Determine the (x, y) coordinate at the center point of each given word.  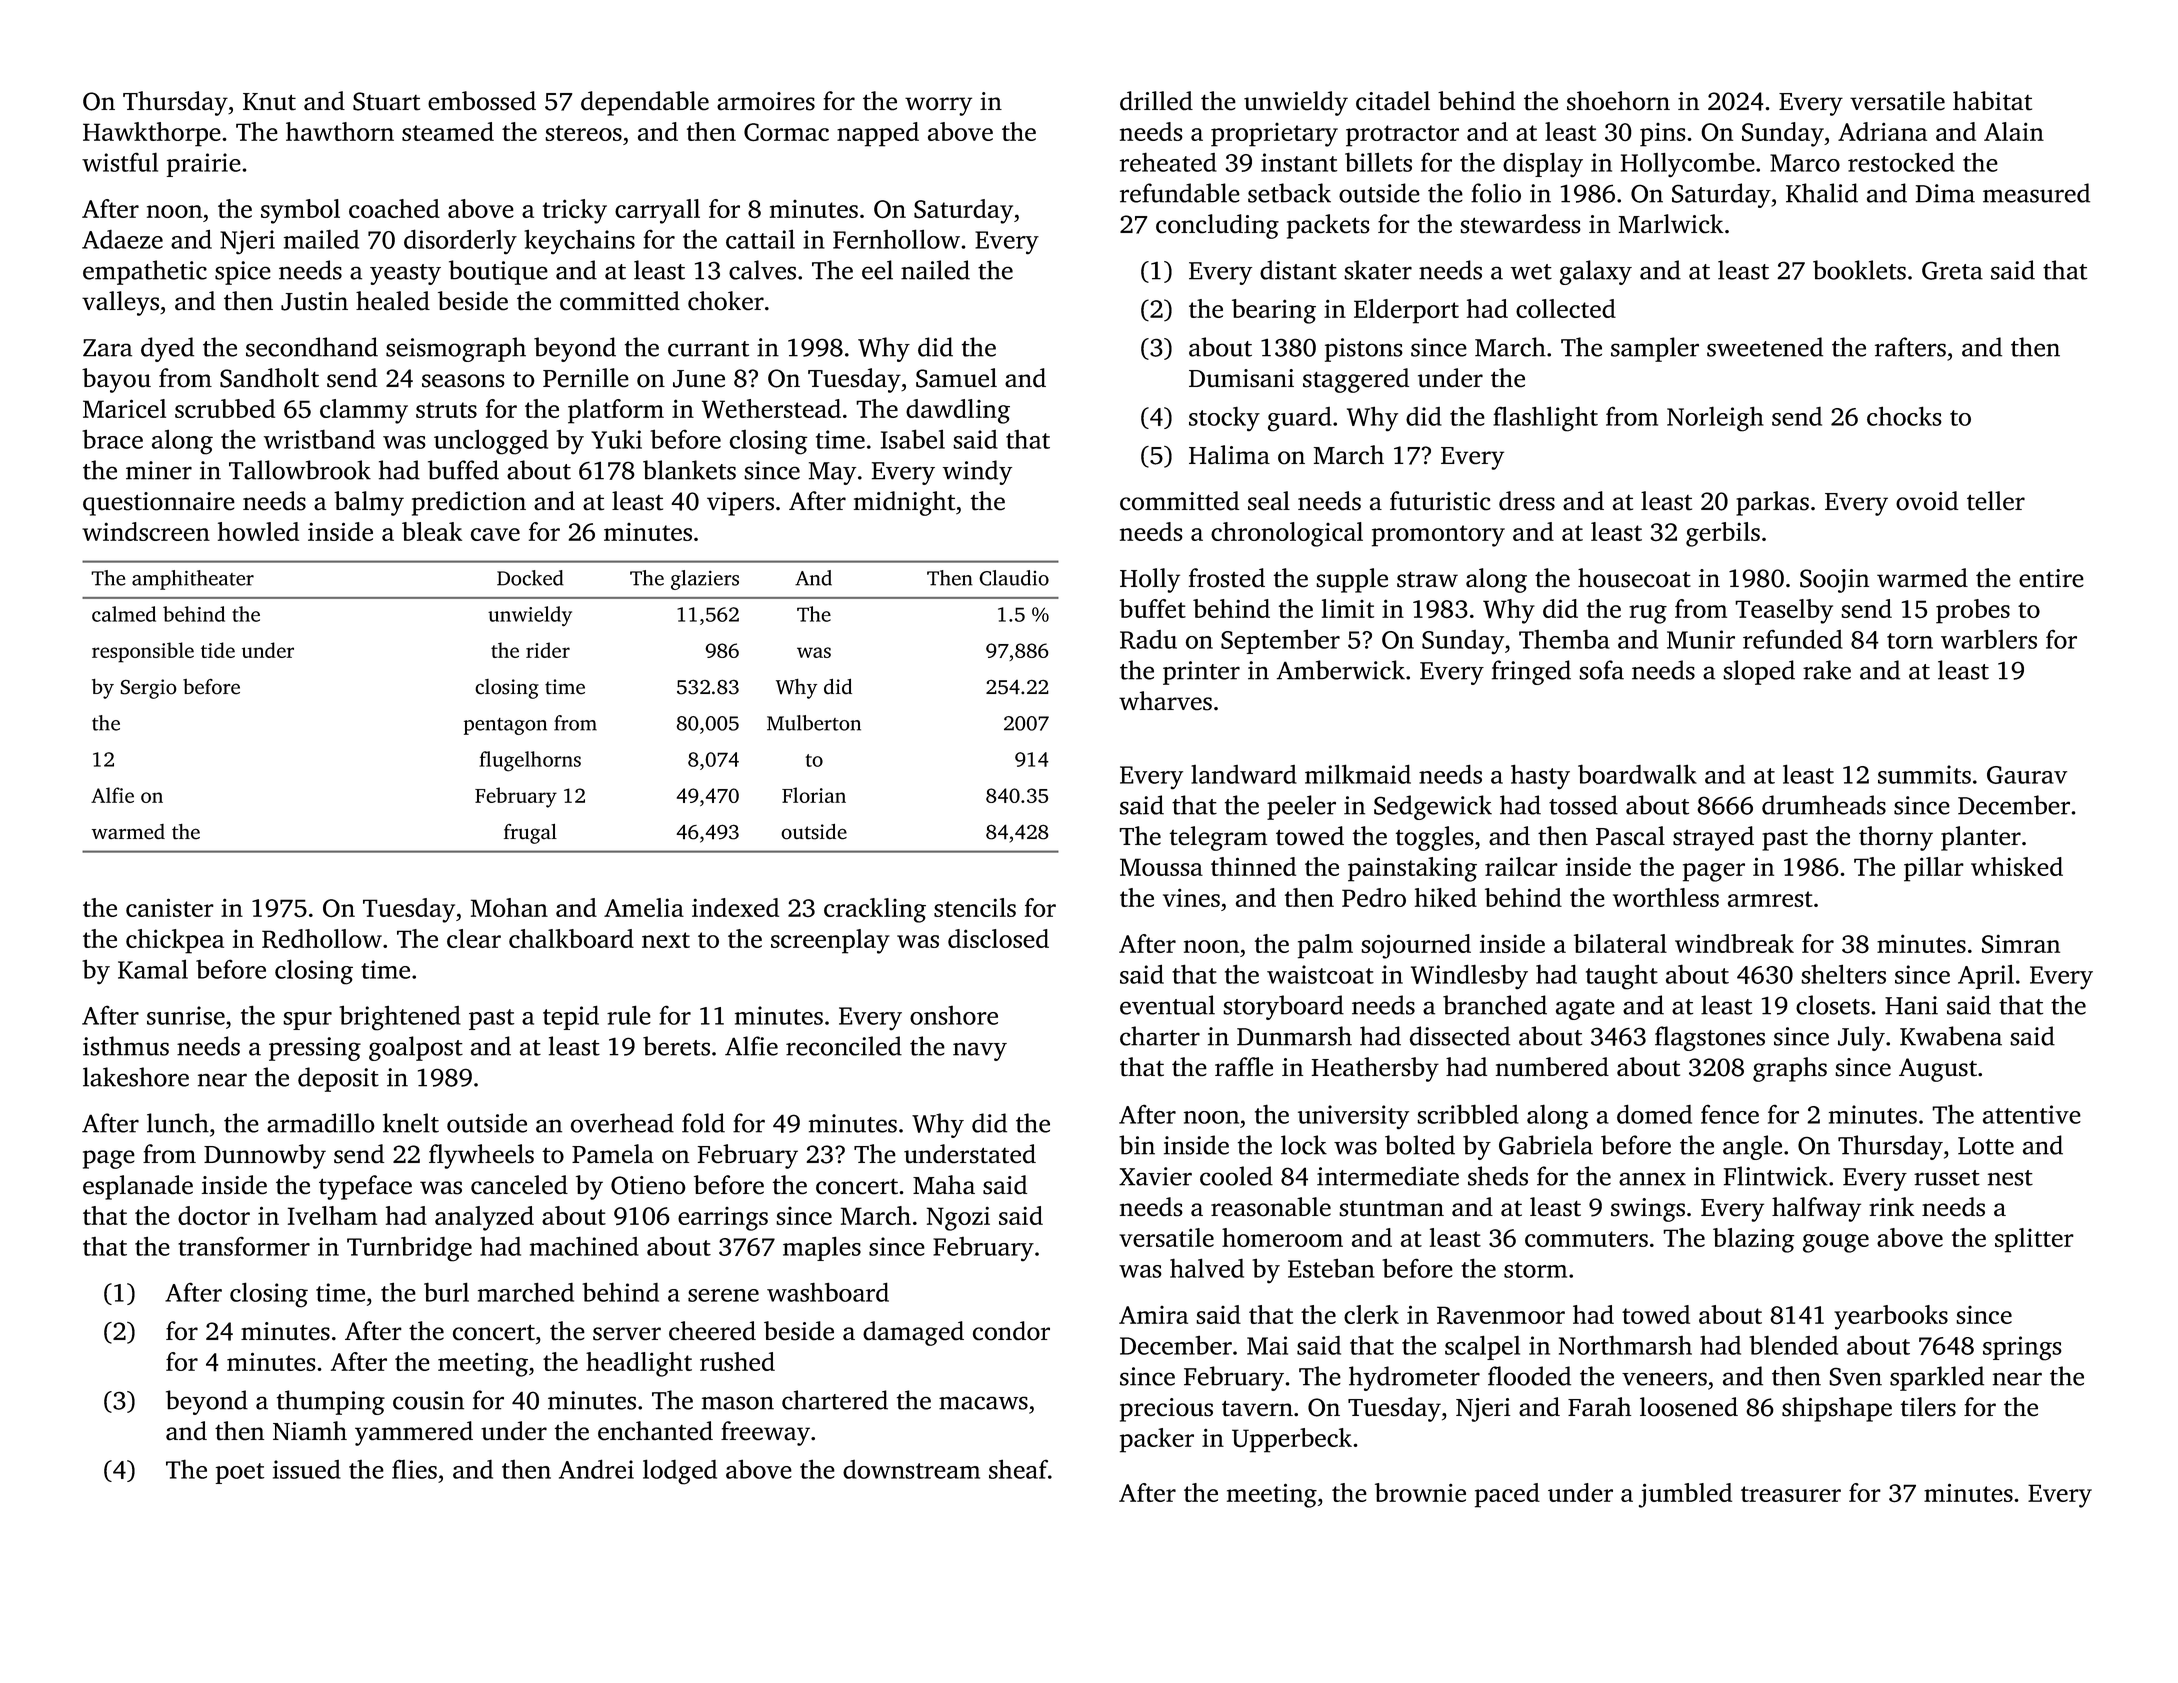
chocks (1904, 416)
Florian (814, 795)
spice (243, 273)
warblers (1989, 639)
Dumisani (1241, 378)
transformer (244, 1246)
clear (474, 938)
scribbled (1468, 1114)
